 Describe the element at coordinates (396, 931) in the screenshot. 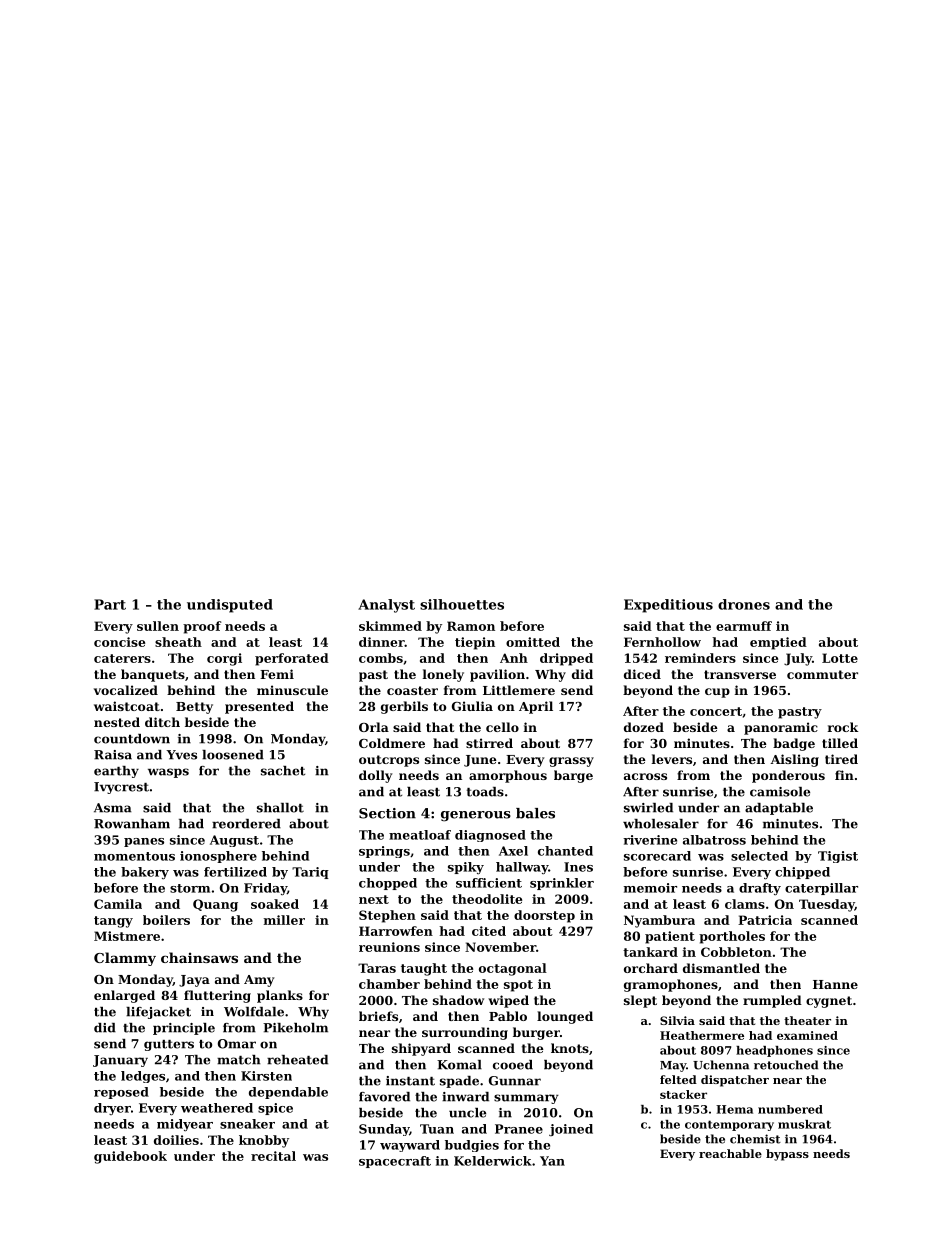

I see `Harrowfen` at that location.
